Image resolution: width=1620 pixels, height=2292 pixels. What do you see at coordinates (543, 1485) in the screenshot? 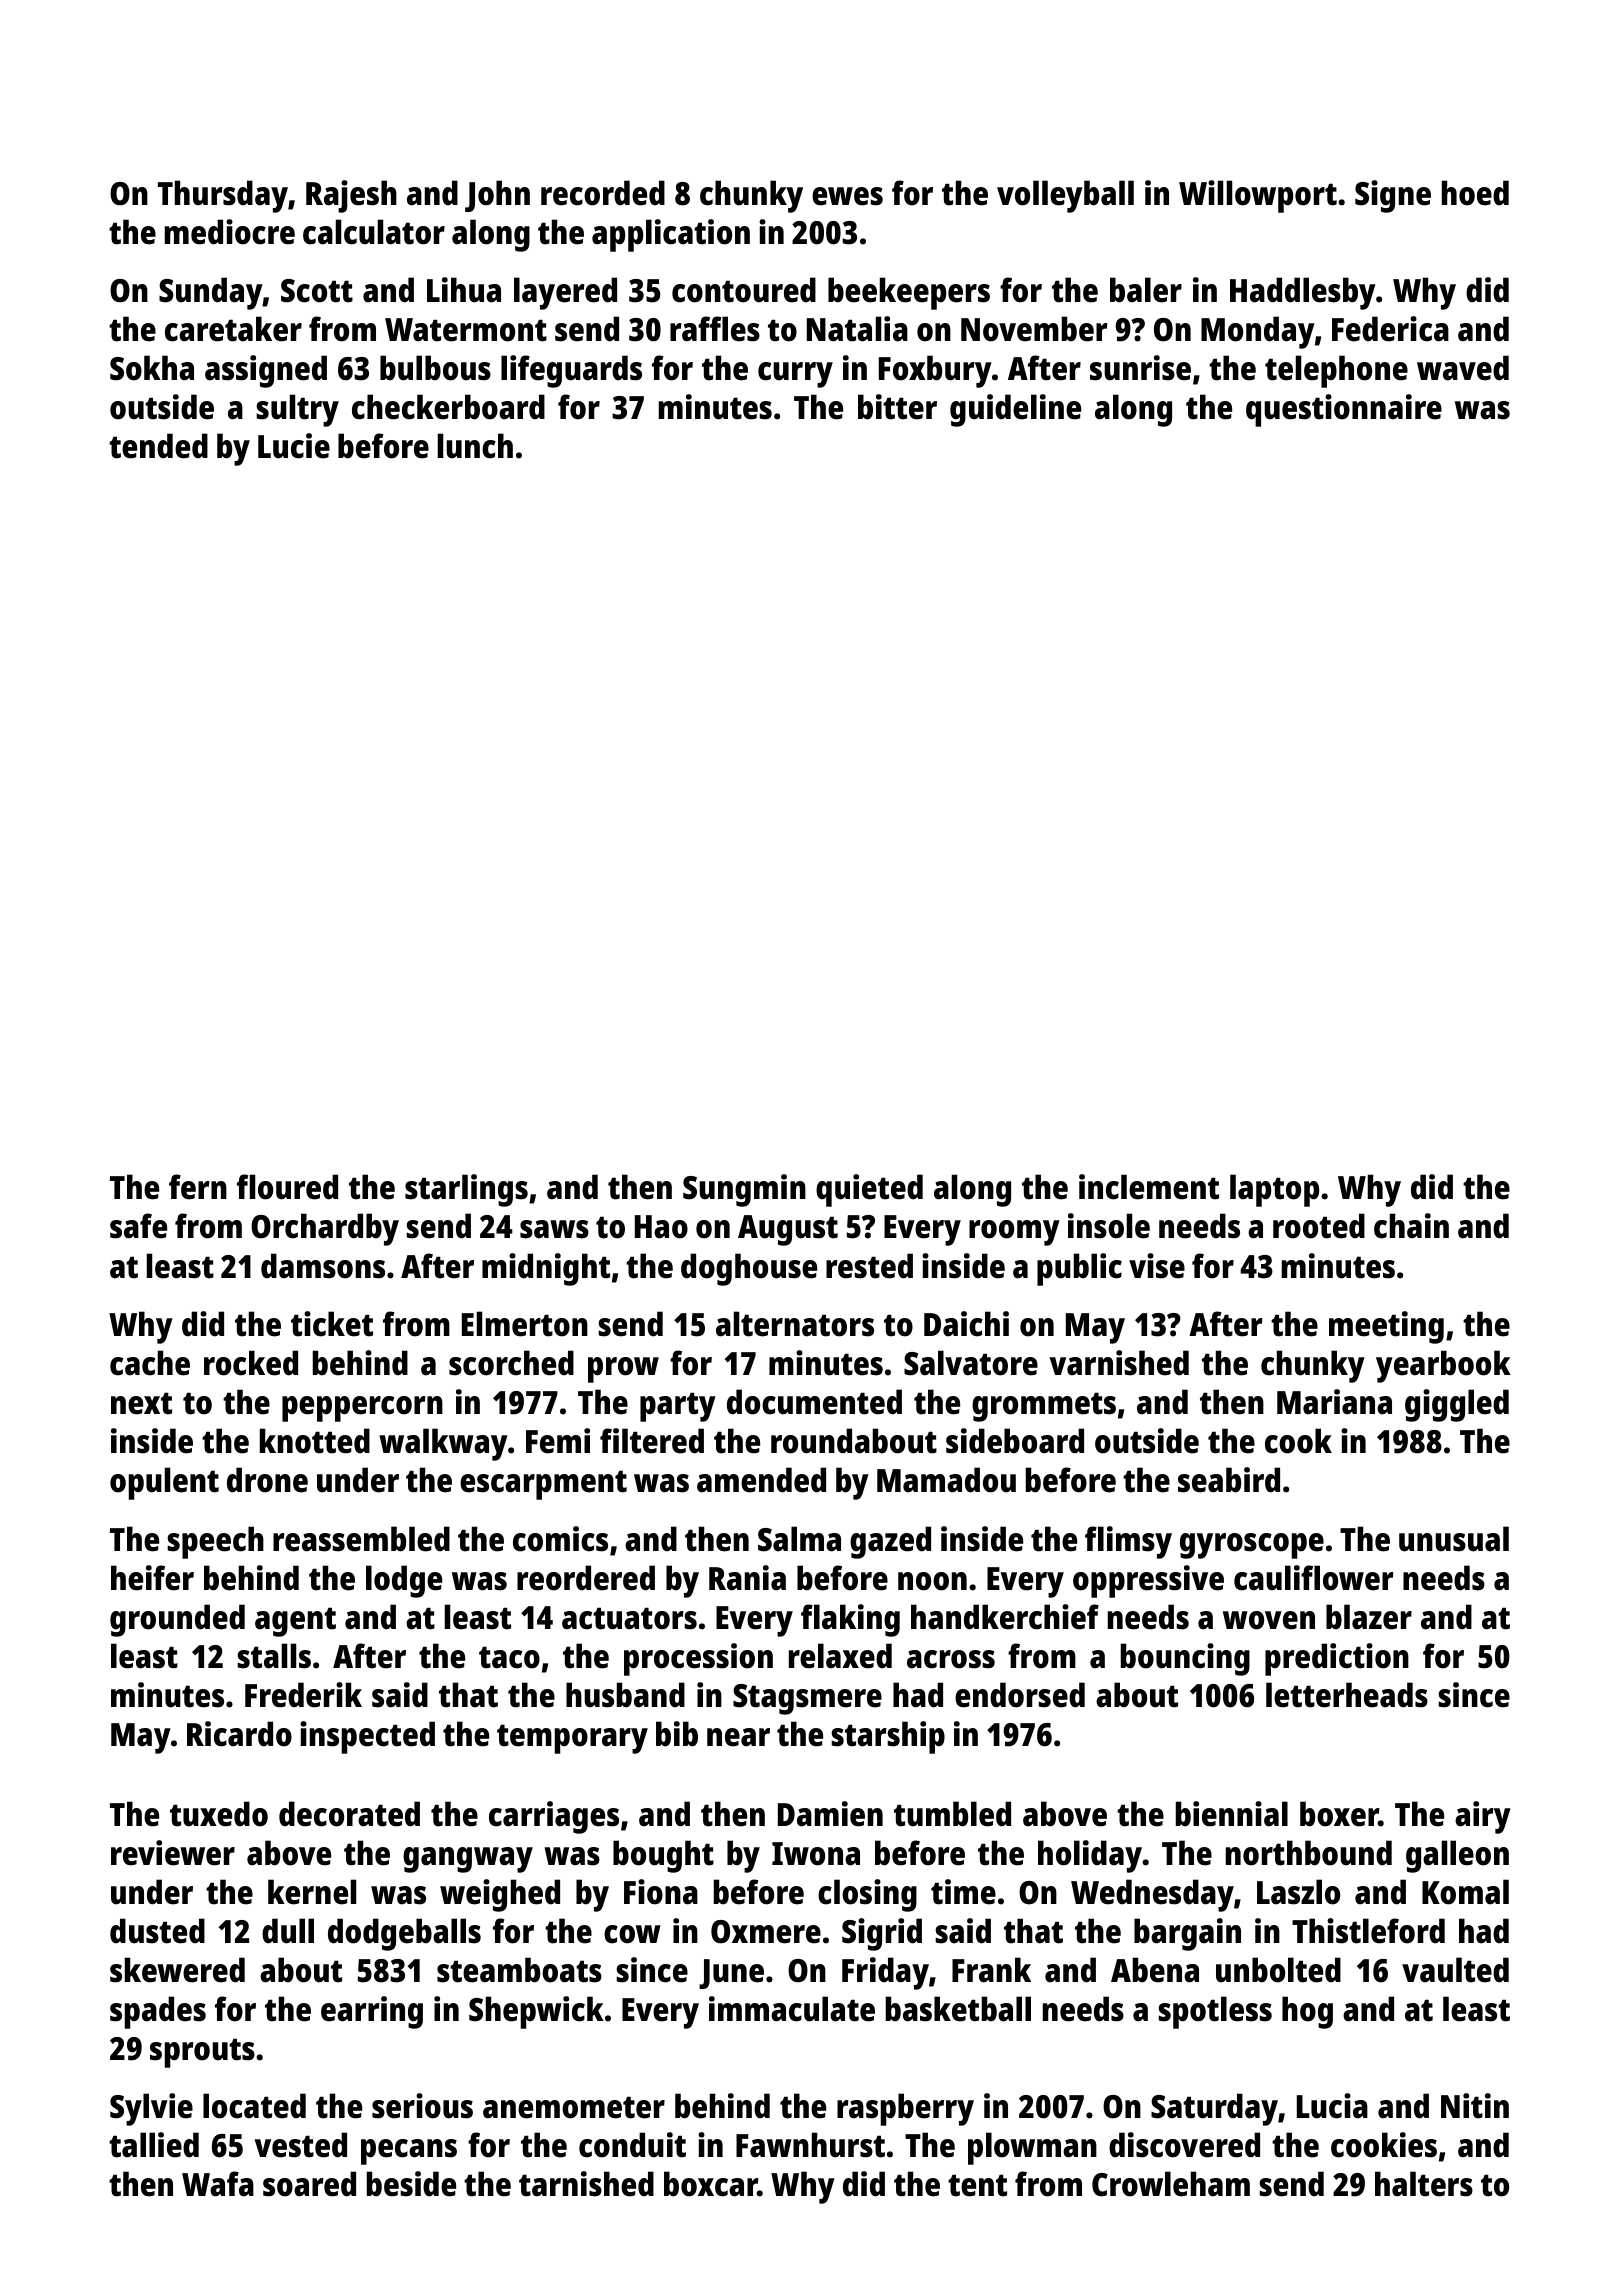
I see `escarpment` at bounding box center [543, 1485].
